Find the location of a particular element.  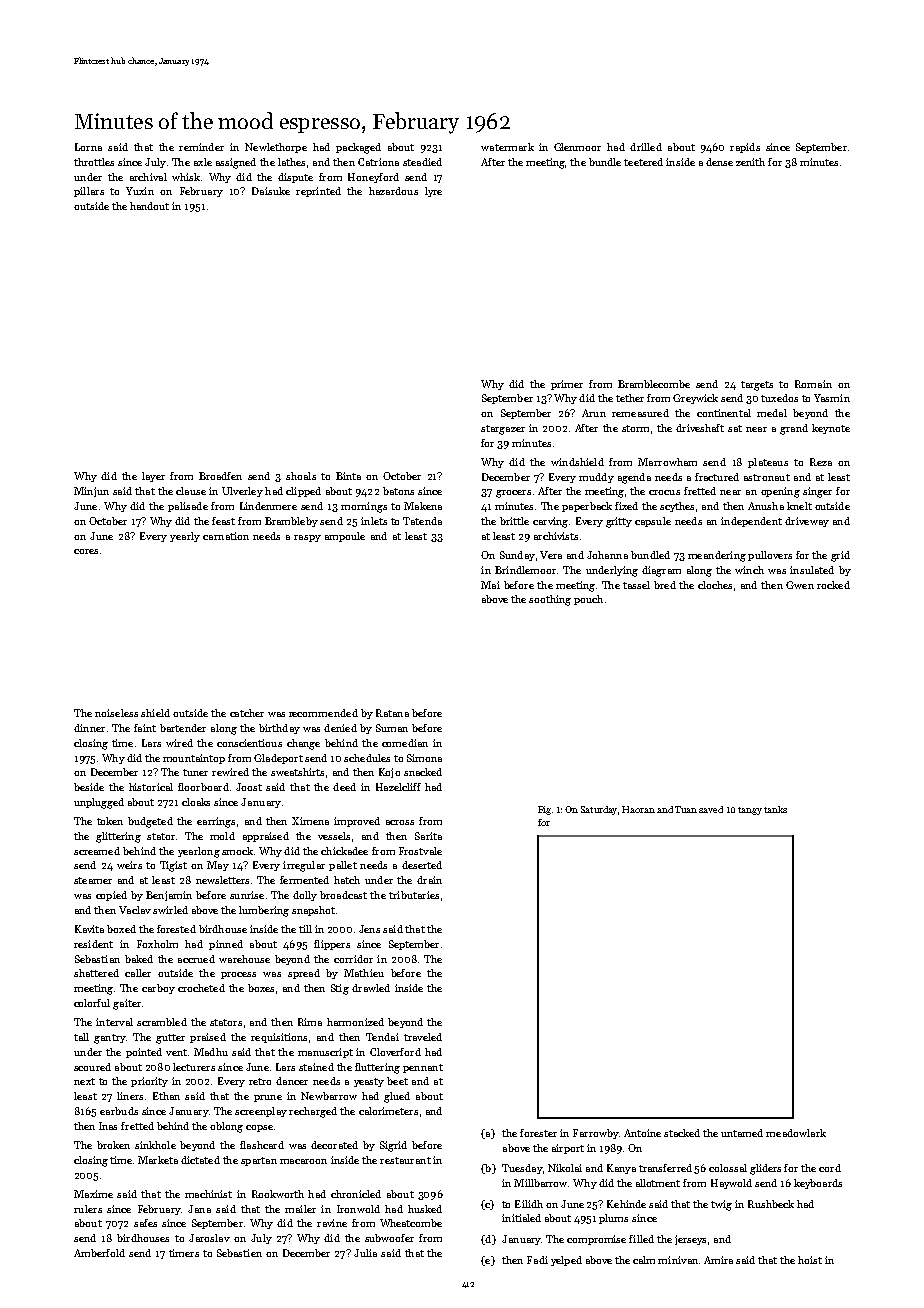

yelped is located at coordinates (566, 1261).
